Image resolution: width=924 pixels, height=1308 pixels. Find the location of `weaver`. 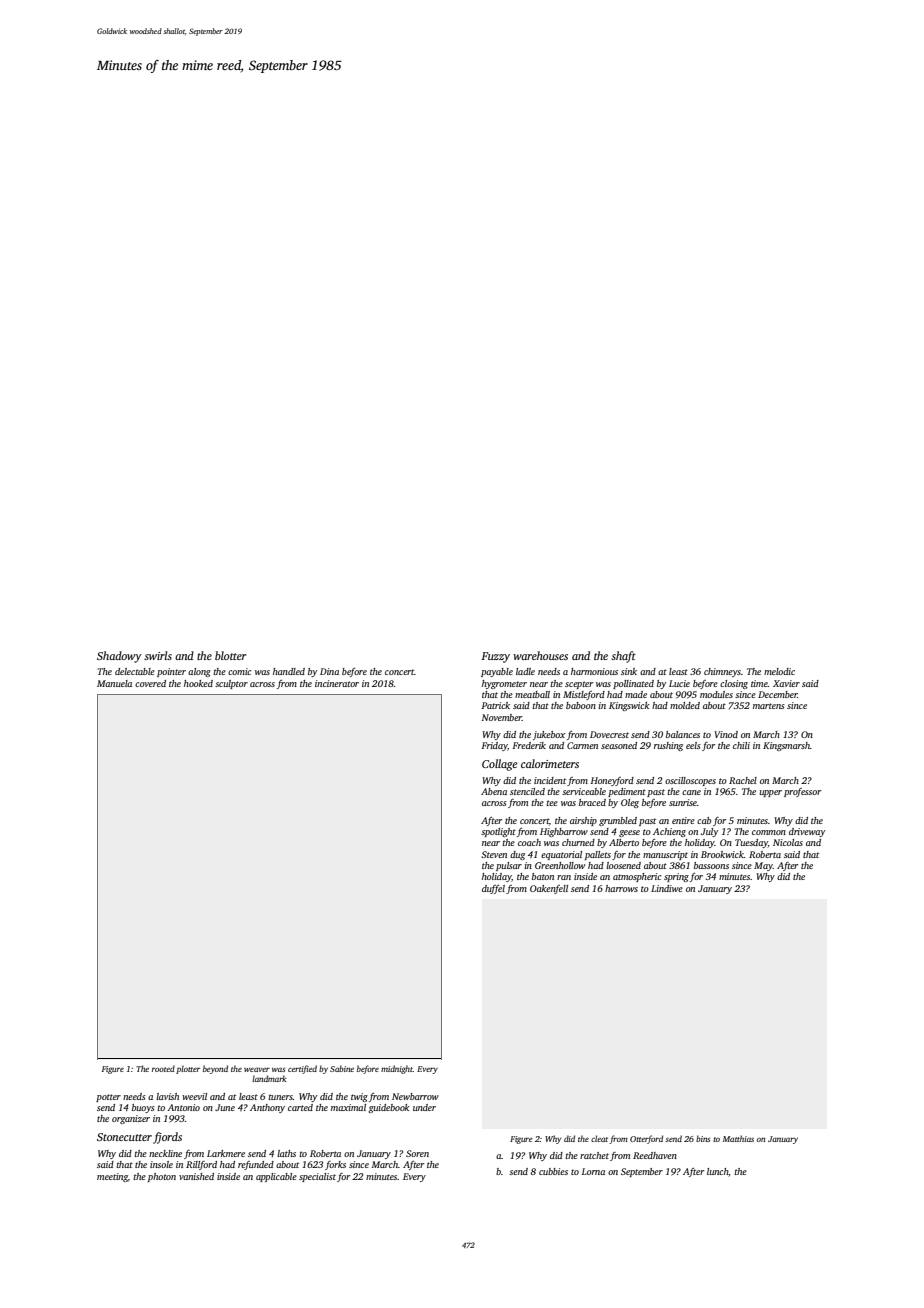

weaver is located at coordinates (257, 1069).
